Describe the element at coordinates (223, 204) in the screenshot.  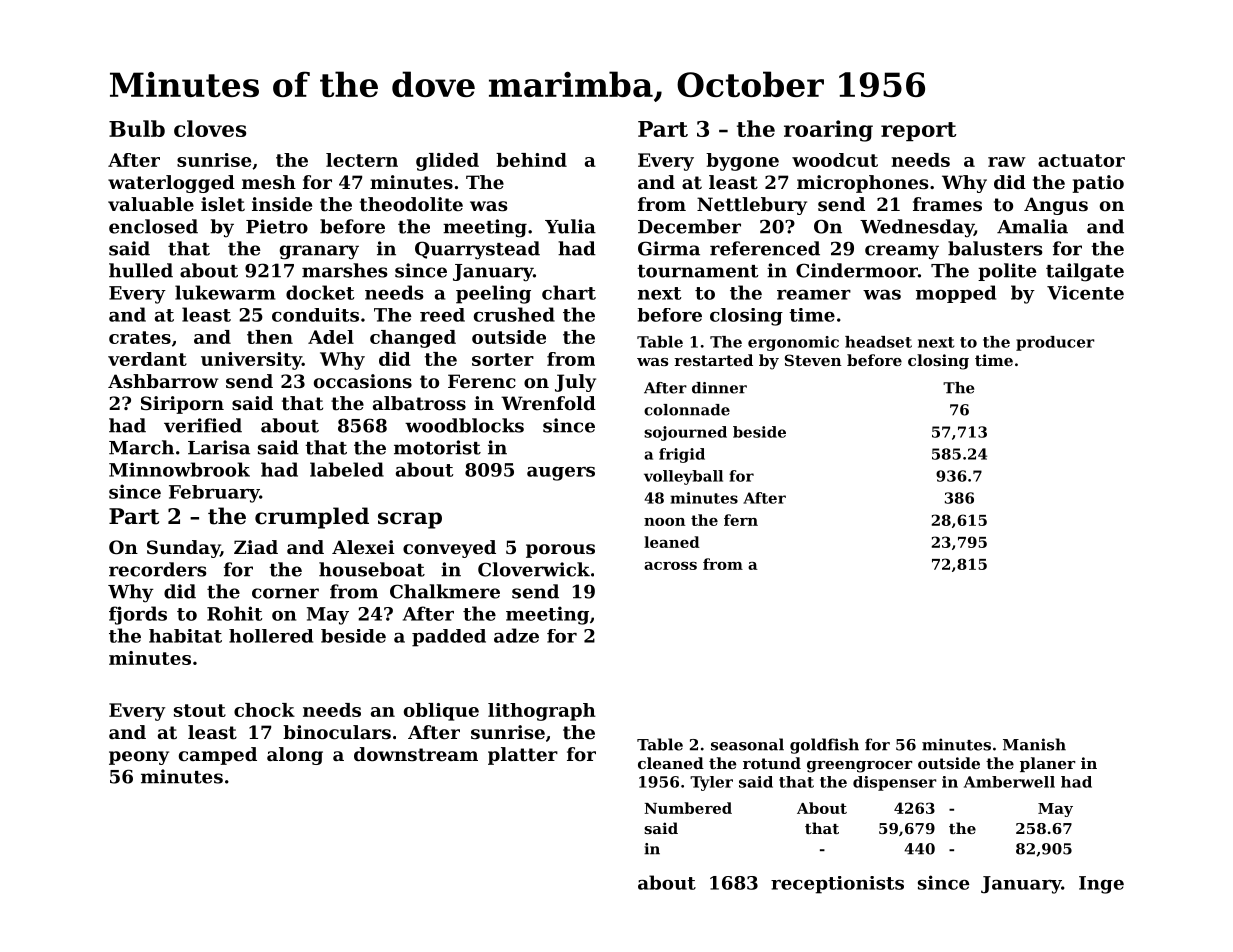
I see `islet` at that location.
